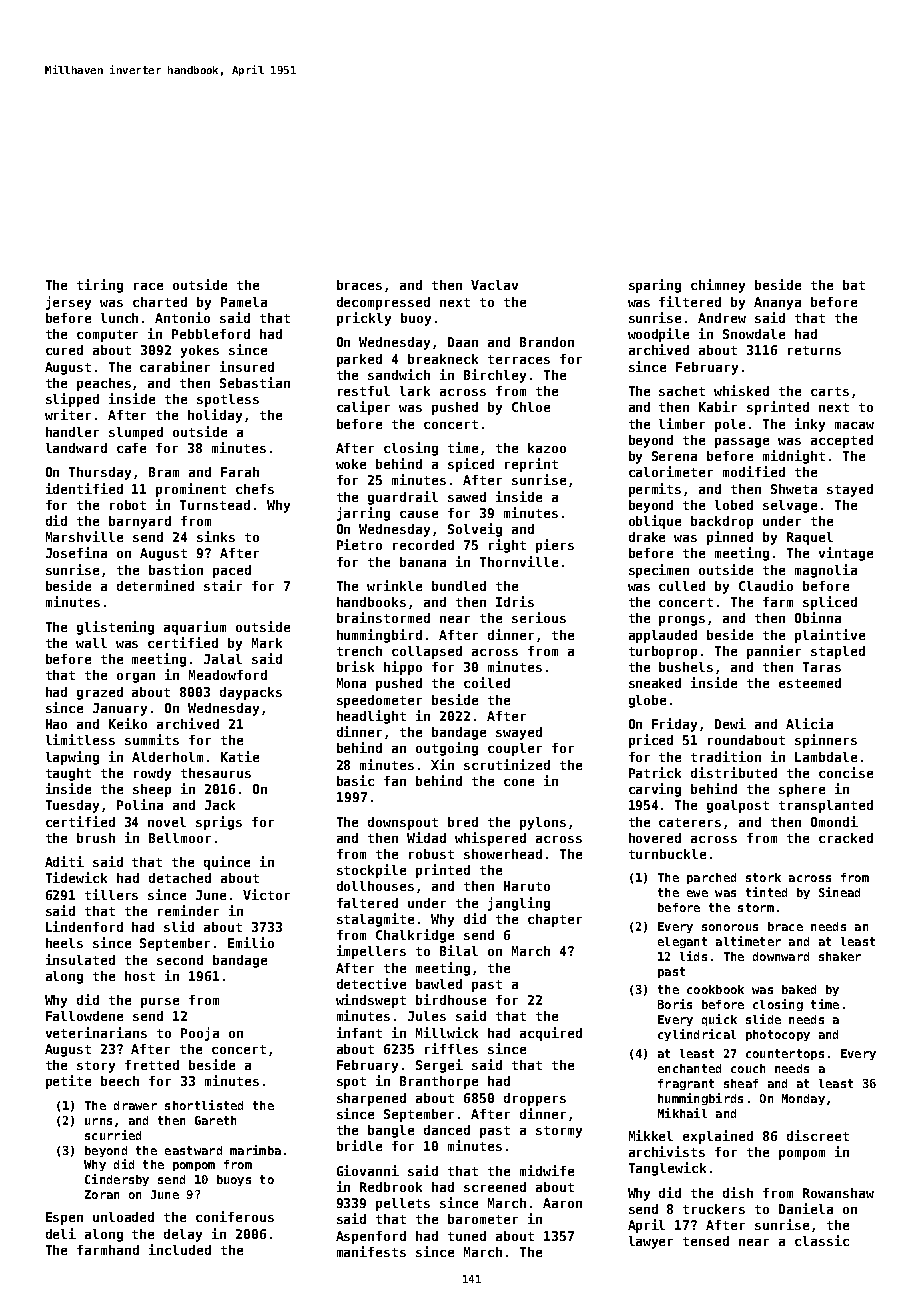 The height and width of the image is (1308, 924). What do you see at coordinates (180, 960) in the image?
I see `second` at bounding box center [180, 960].
